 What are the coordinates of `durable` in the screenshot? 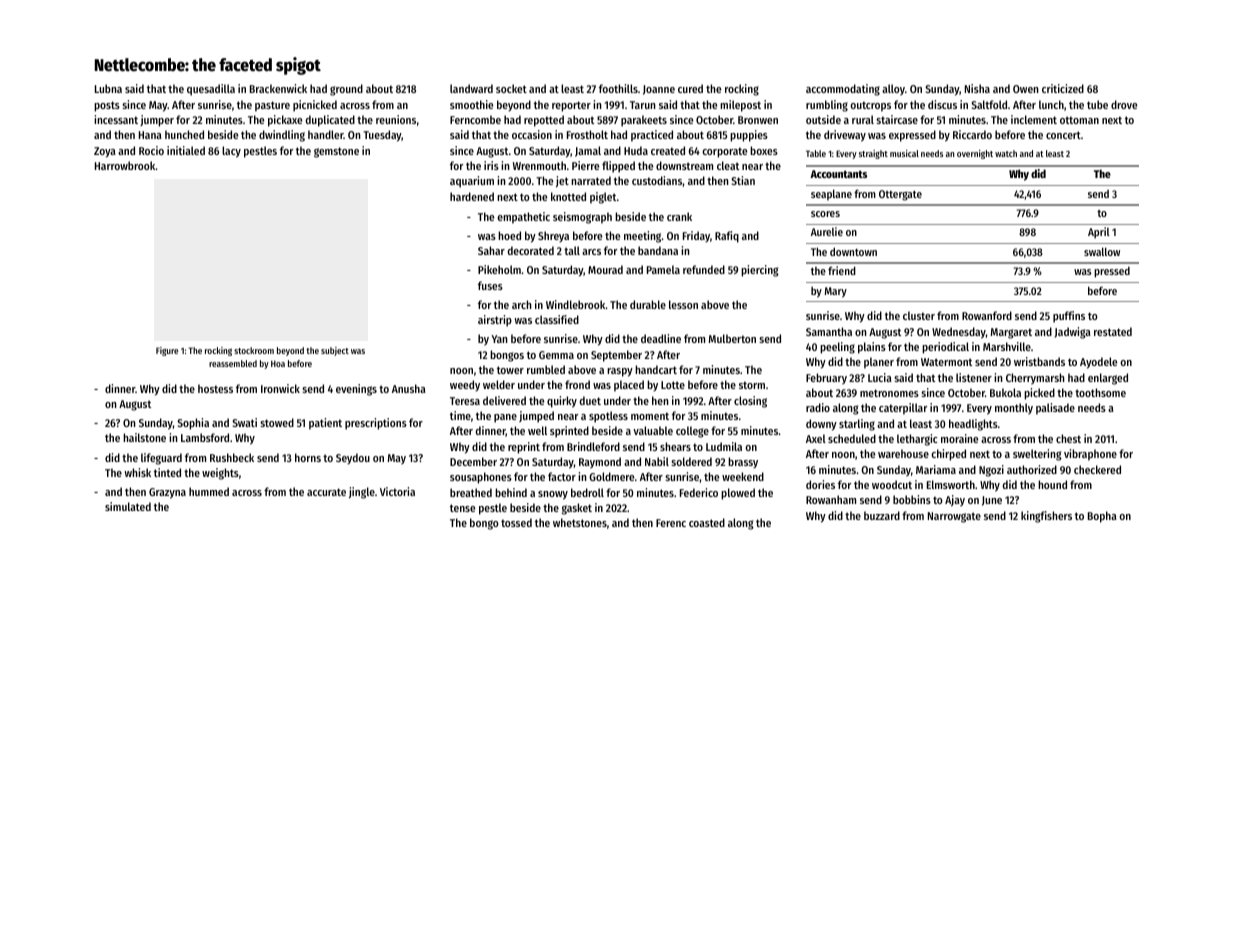 It's located at (648, 304).
